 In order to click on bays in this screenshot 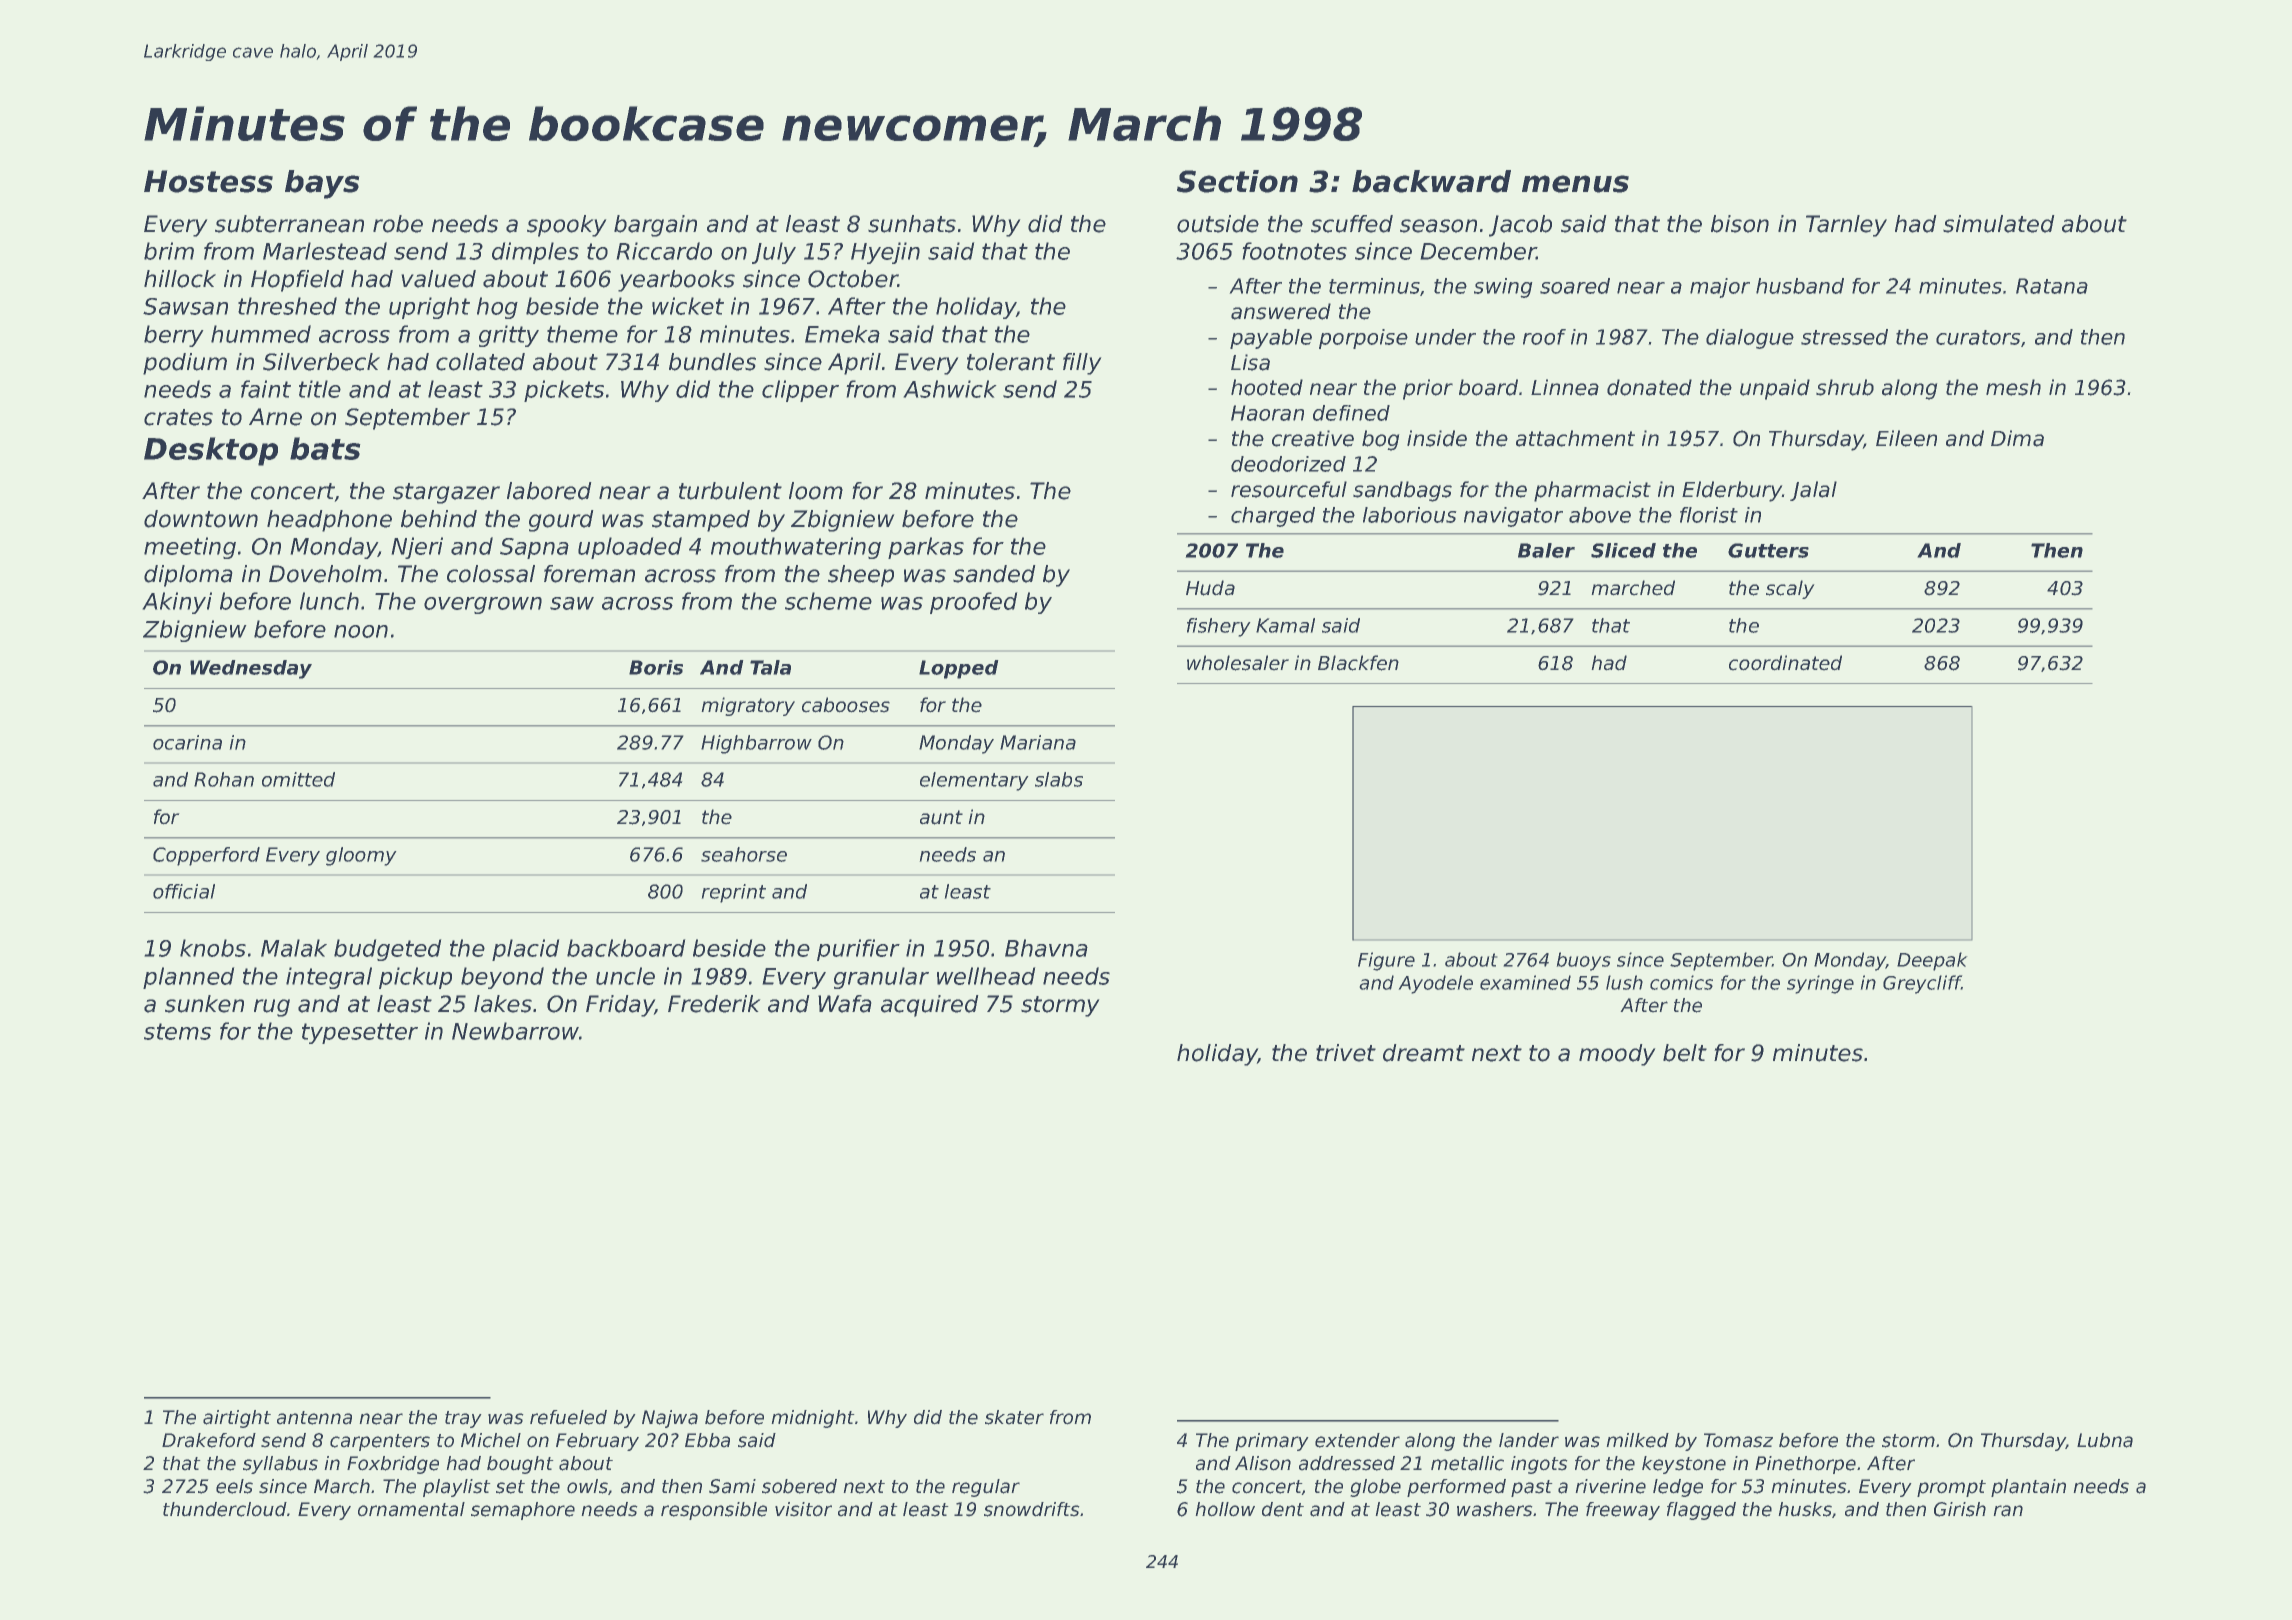, I will do `click(322, 184)`.
